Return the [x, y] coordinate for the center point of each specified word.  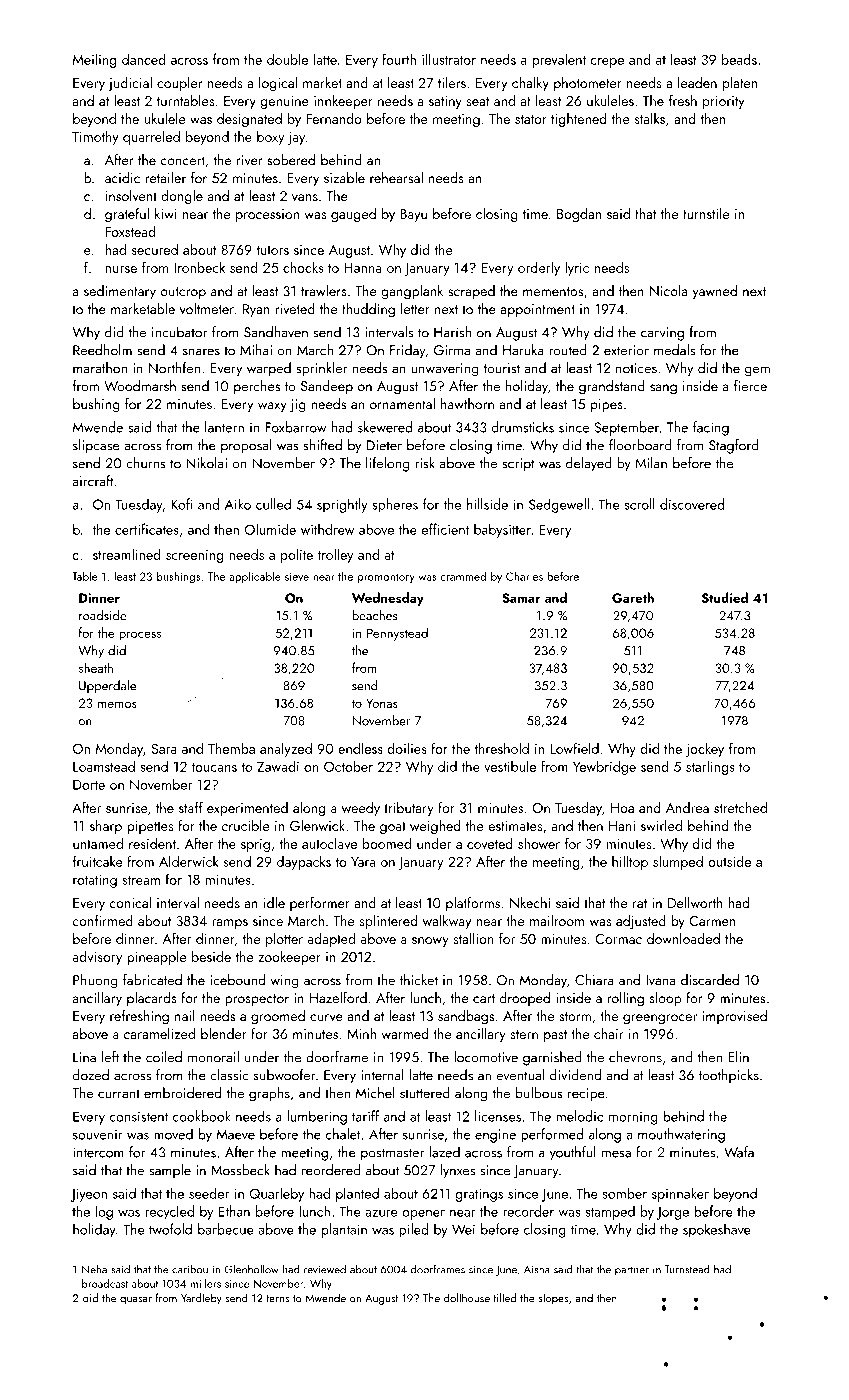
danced [144, 59]
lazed [444, 1152]
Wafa [739, 1152]
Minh [361, 1033]
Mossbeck [240, 1170]
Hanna [363, 268]
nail [185, 1016]
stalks [650, 118]
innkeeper [343, 102]
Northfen [174, 368]
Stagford [734, 446]
